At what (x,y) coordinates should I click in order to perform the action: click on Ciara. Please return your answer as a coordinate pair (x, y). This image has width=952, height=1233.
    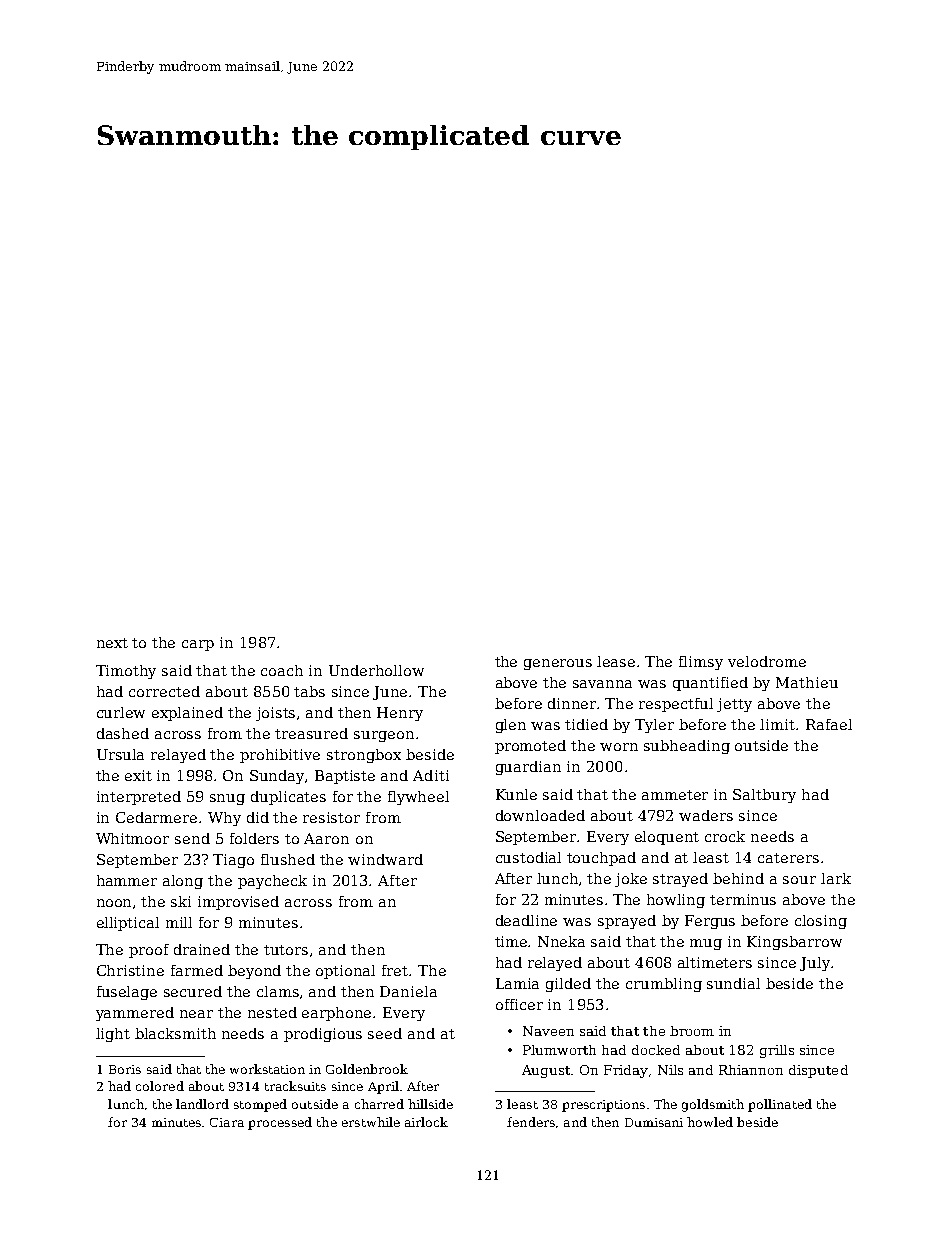
    Looking at the image, I should click on (227, 1122).
